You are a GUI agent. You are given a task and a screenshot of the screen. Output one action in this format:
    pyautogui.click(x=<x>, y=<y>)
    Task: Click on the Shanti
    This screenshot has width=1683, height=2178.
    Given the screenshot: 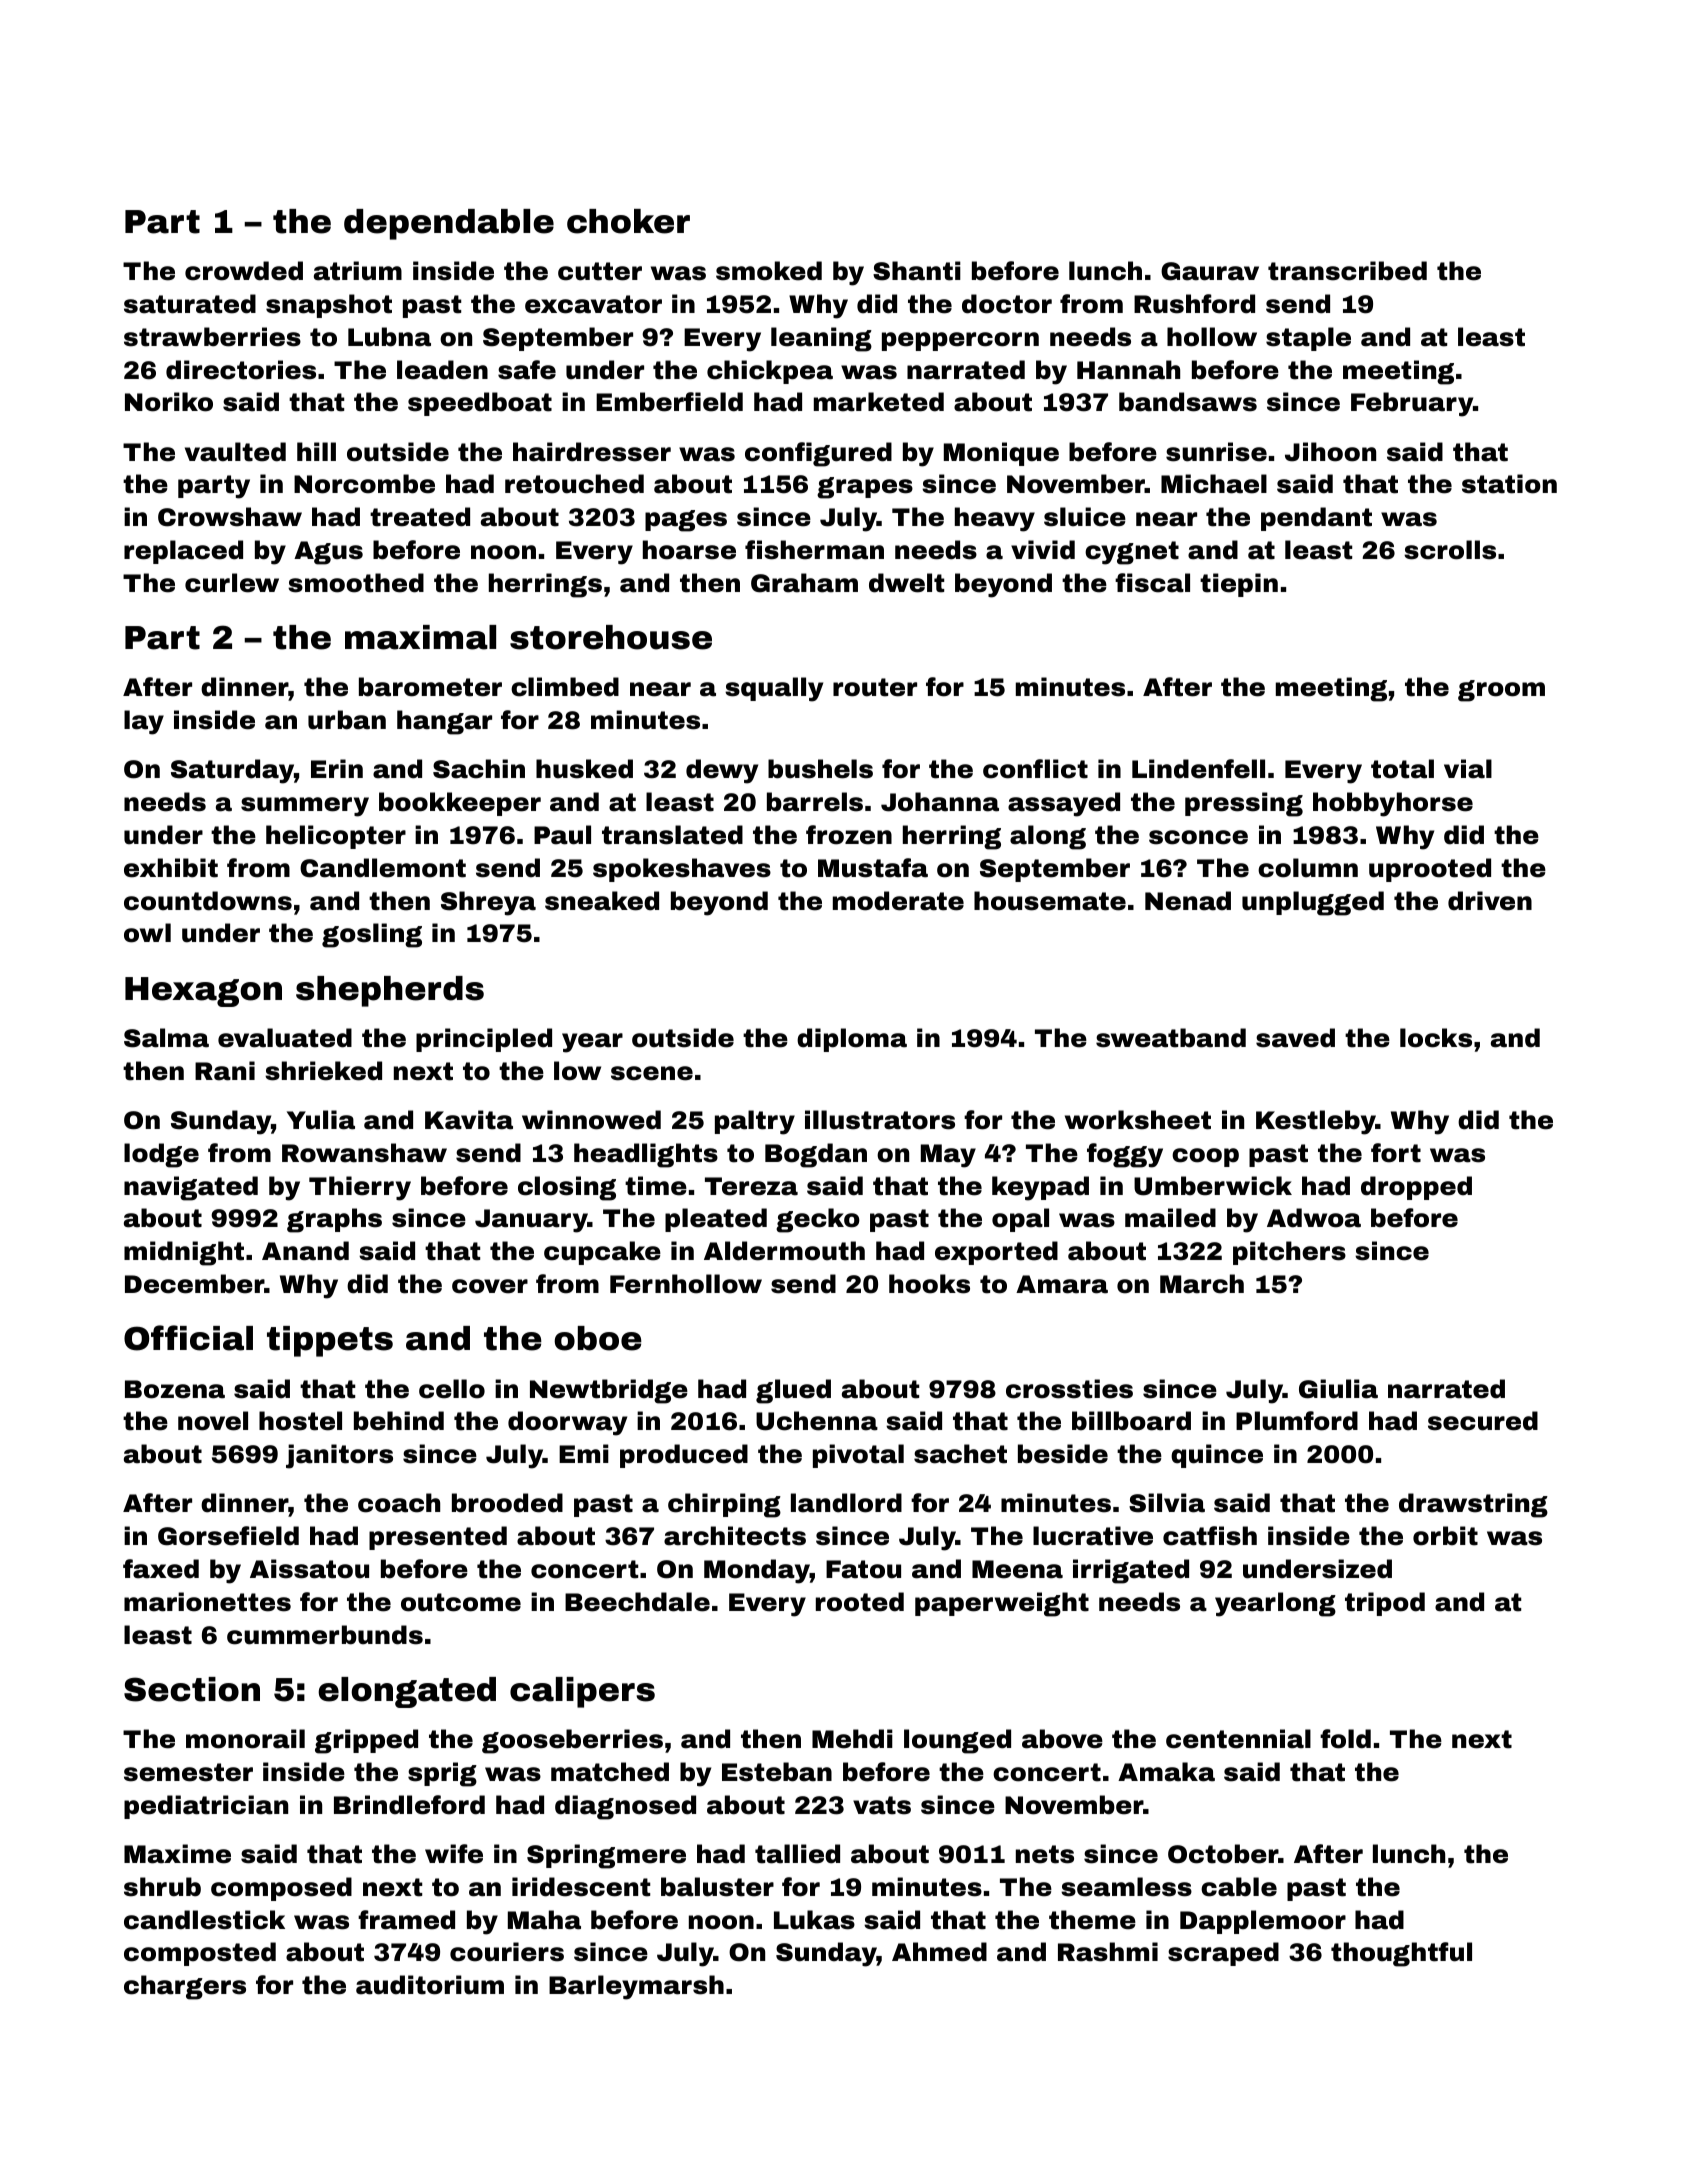 What is the action you would take?
    pyautogui.click(x=917, y=271)
